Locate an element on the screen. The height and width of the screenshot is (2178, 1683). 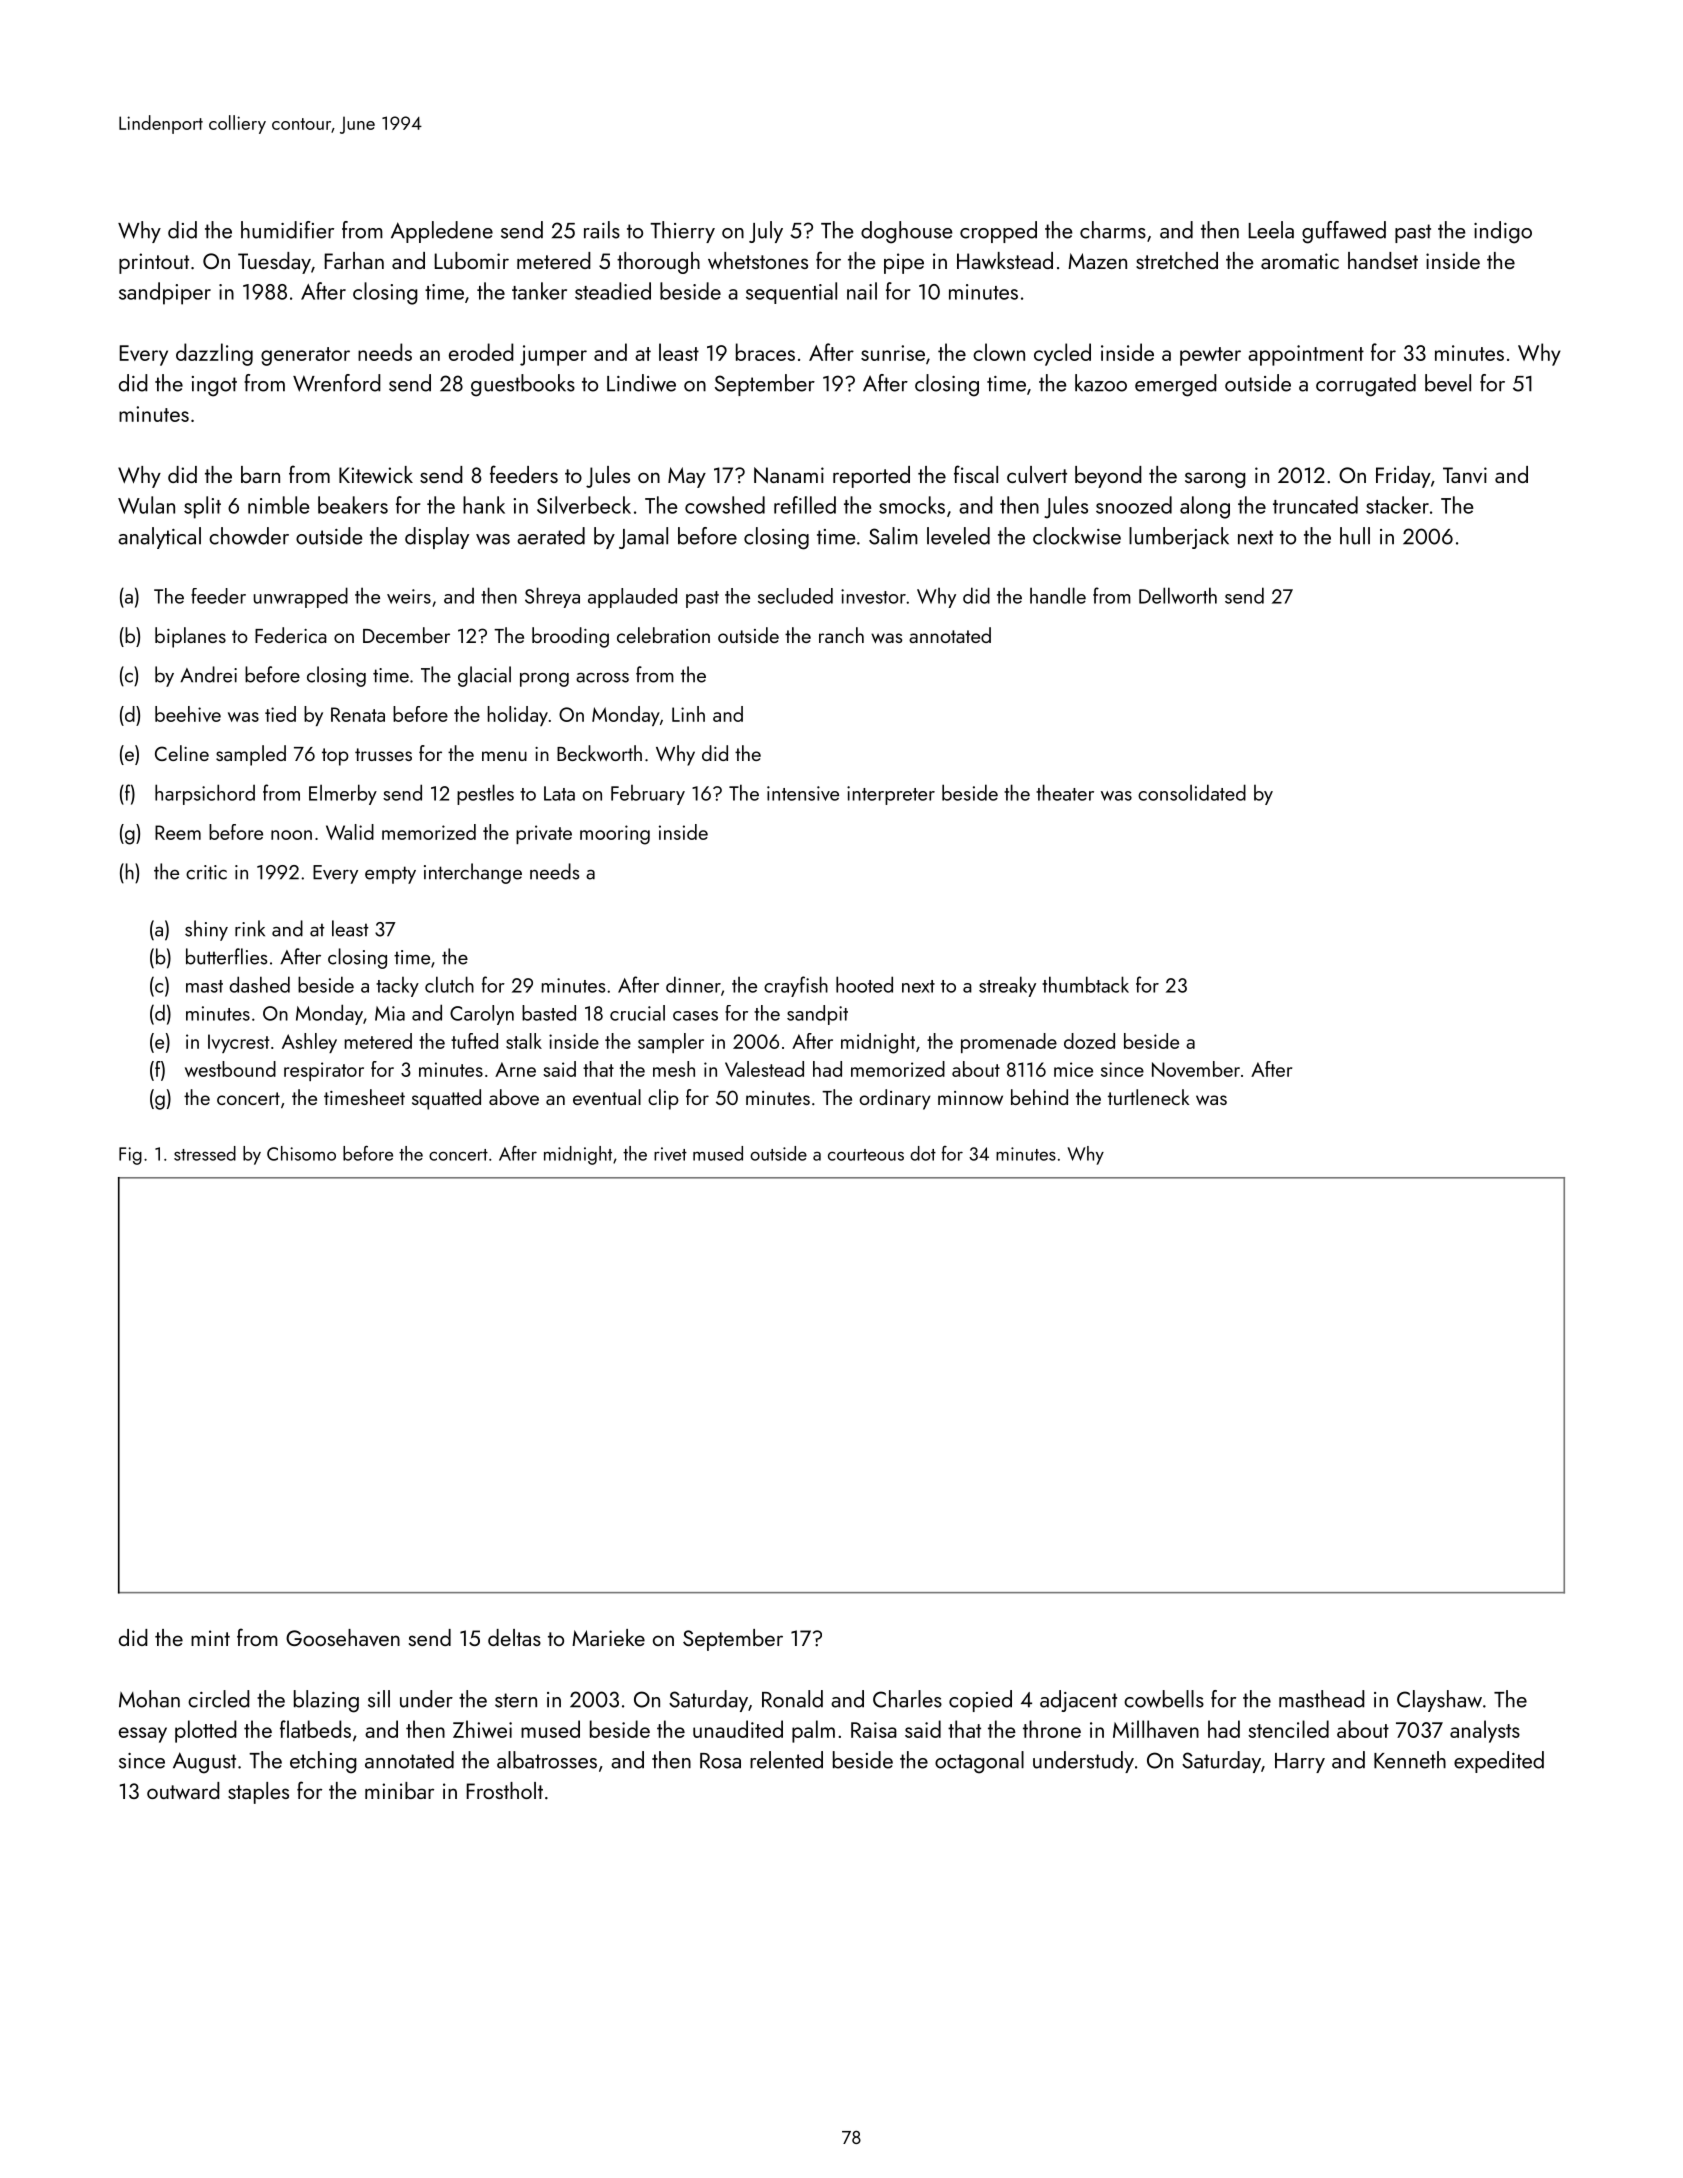
printout is located at coordinates (154, 263).
